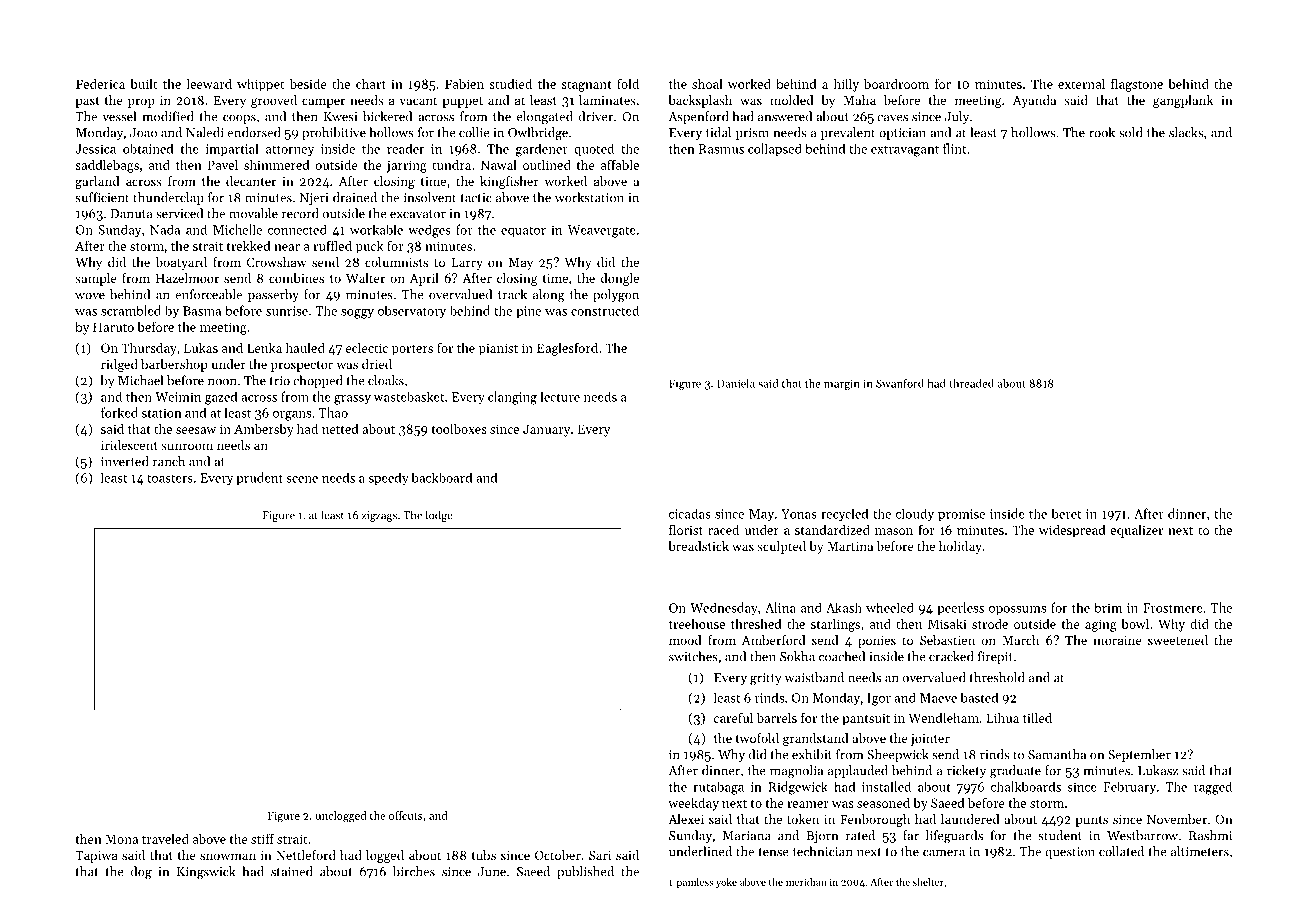 The width and height of the screenshot is (1308, 924). Describe the element at coordinates (379, 516) in the screenshot. I see `zigzags` at that location.
